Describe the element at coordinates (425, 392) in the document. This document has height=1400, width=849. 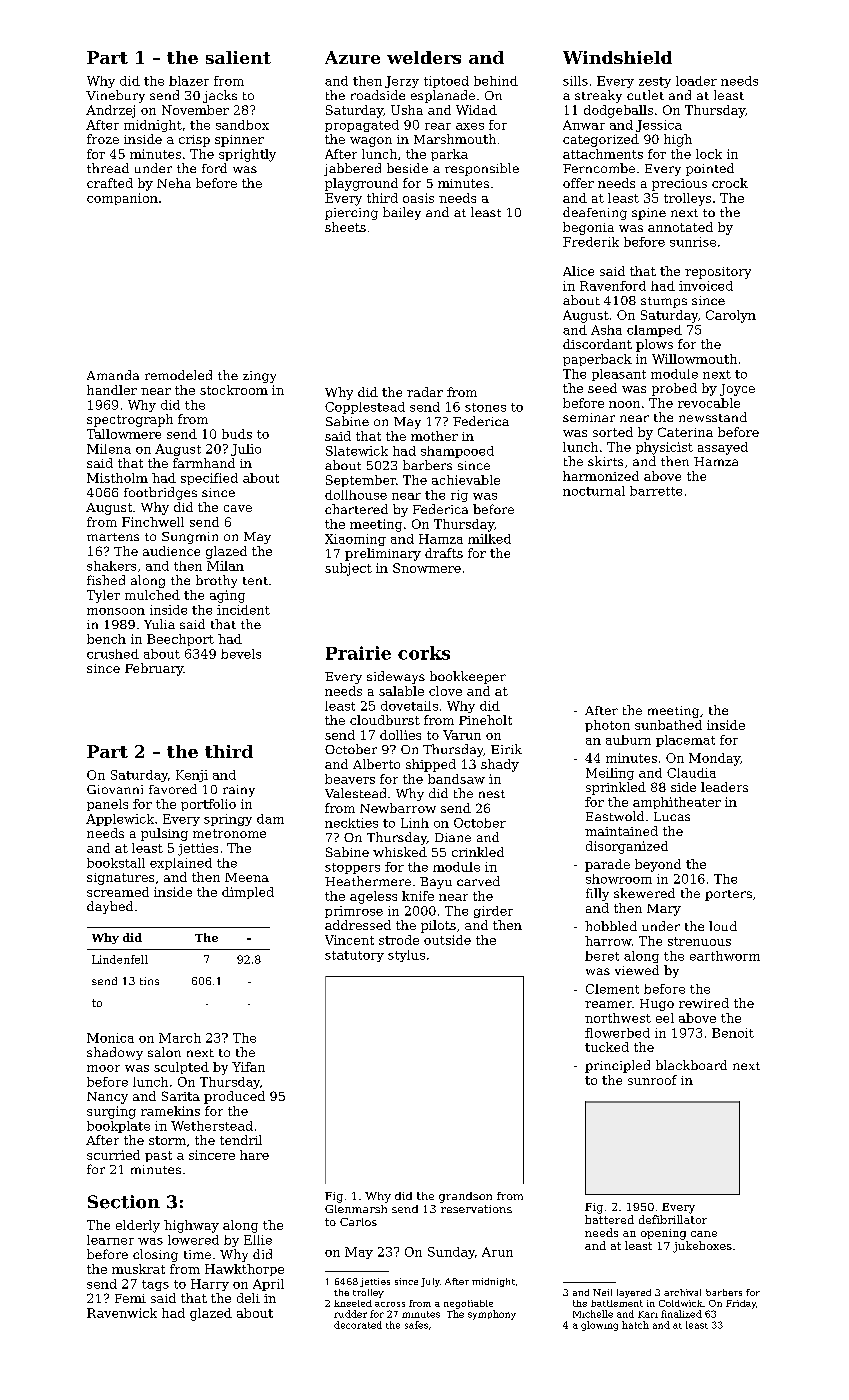
I see `radar` at that location.
